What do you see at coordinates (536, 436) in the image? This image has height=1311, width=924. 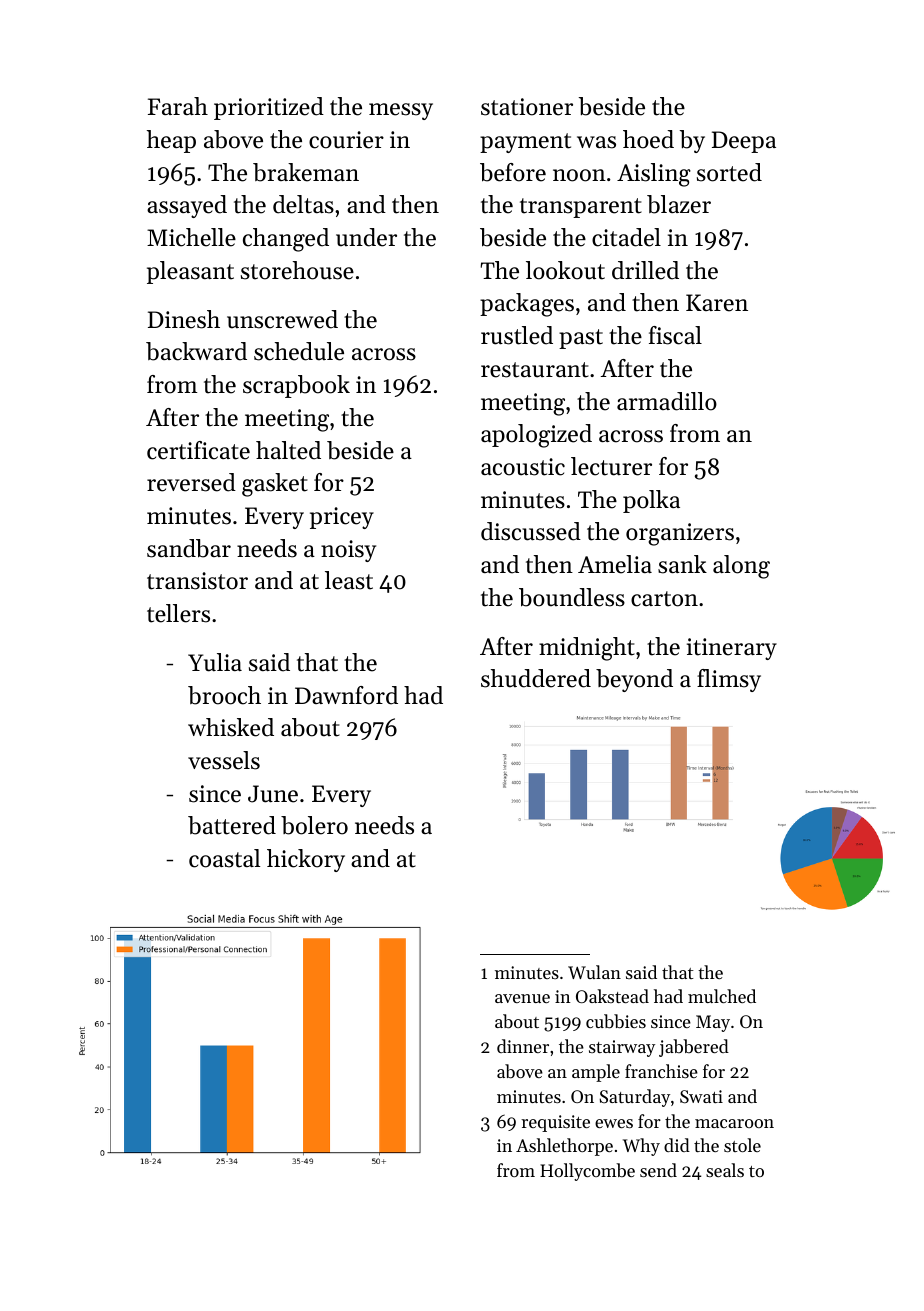 I see `apologized` at bounding box center [536, 436].
